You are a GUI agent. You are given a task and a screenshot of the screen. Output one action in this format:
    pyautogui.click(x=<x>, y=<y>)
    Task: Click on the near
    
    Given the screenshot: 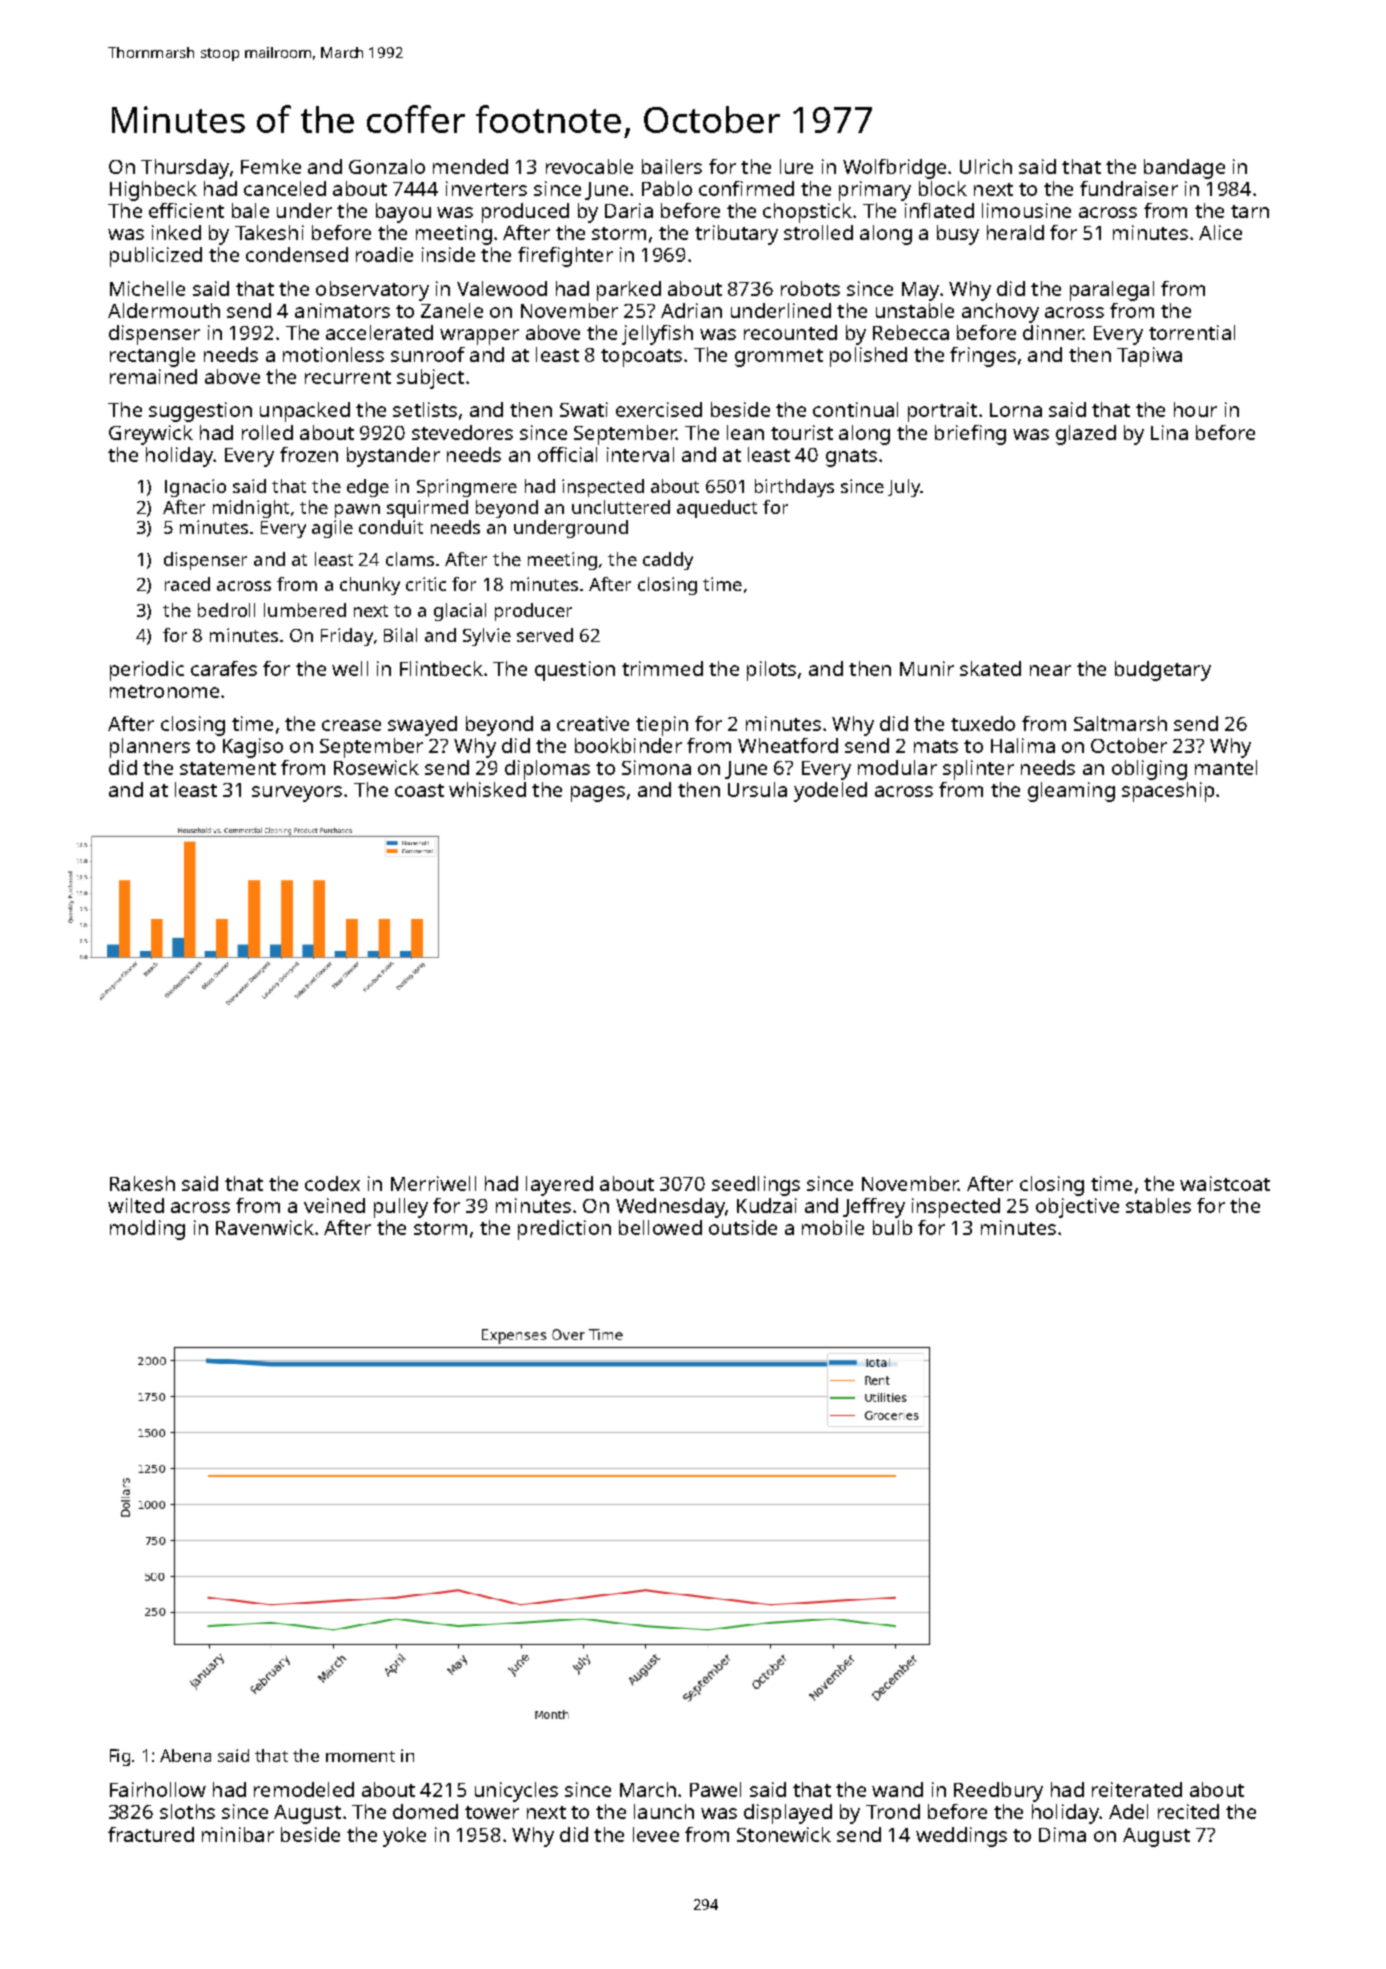 What is the action you would take?
    pyautogui.click(x=1050, y=670)
